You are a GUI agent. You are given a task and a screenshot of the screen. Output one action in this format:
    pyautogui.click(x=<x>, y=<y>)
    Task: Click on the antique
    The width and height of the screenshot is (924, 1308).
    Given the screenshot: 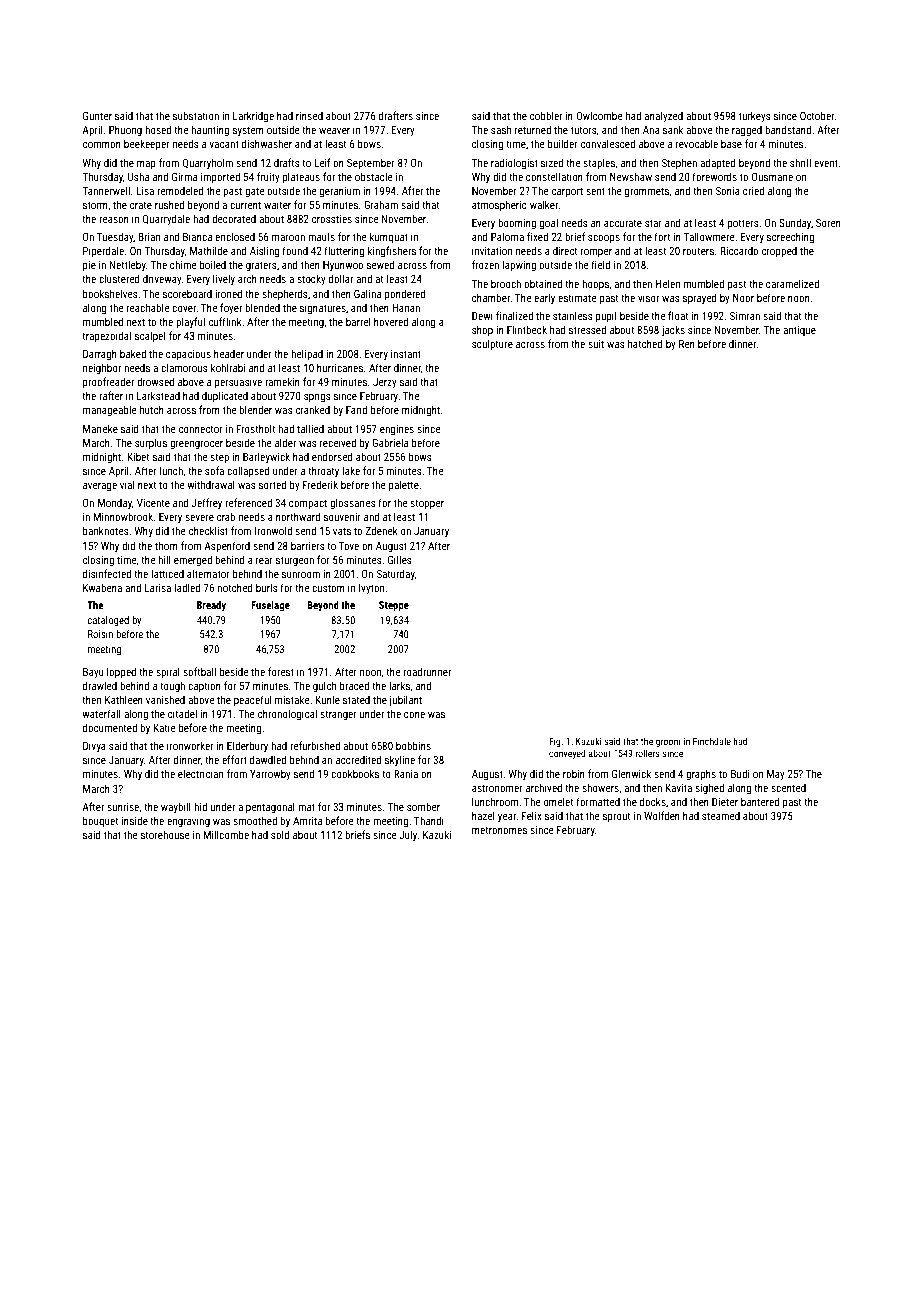 What is the action you would take?
    pyautogui.click(x=799, y=331)
